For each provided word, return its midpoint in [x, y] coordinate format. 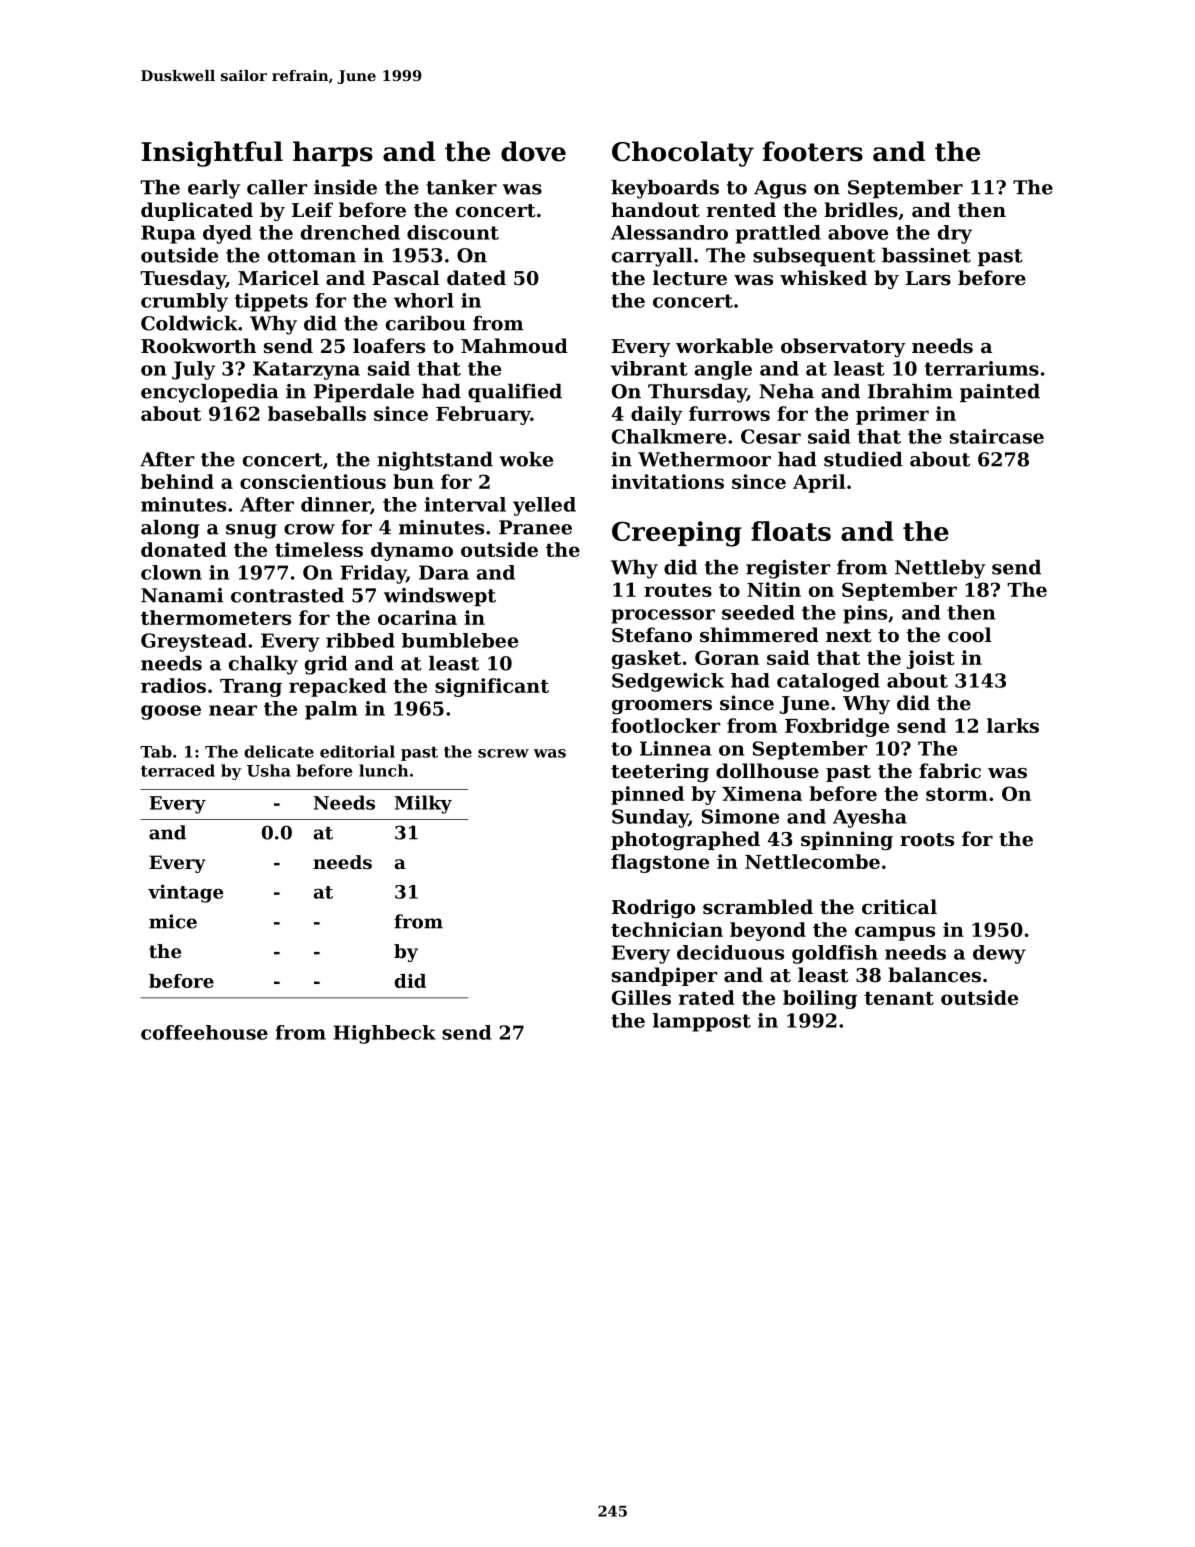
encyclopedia [210, 393]
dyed [227, 234]
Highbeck [384, 1034]
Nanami [182, 595]
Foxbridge [837, 727]
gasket [646, 659]
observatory [843, 347]
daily [657, 415]
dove [533, 151]
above [858, 232]
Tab [156, 751]
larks [1013, 725]
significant [492, 687]
